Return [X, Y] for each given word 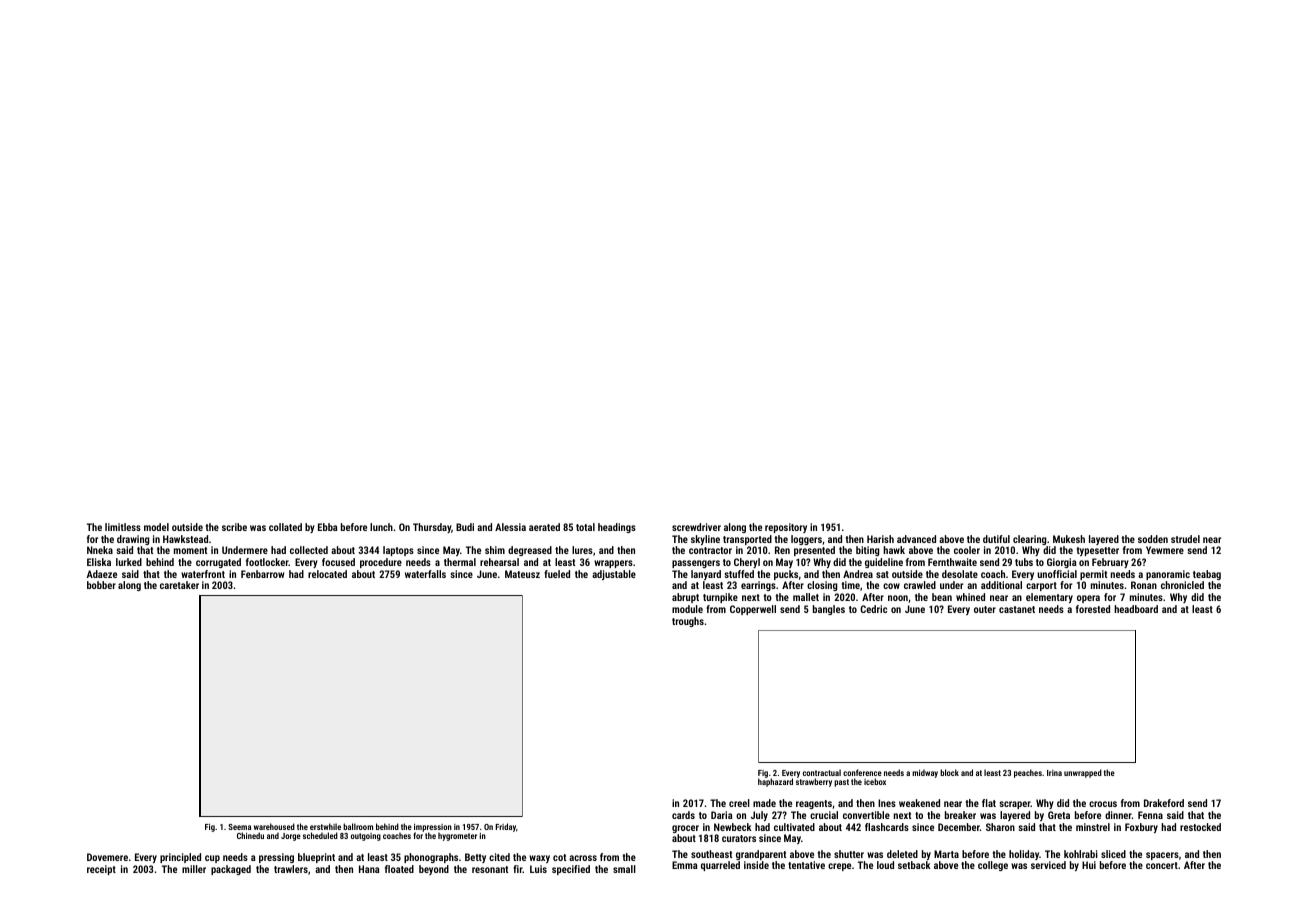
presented [814, 551]
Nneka [100, 550]
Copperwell [753, 610]
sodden [1153, 539]
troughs [688, 622]
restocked [1200, 827]
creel [739, 803]
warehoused [274, 826]
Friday [505, 827]
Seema [239, 827]
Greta [1059, 815]
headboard [1136, 609]
